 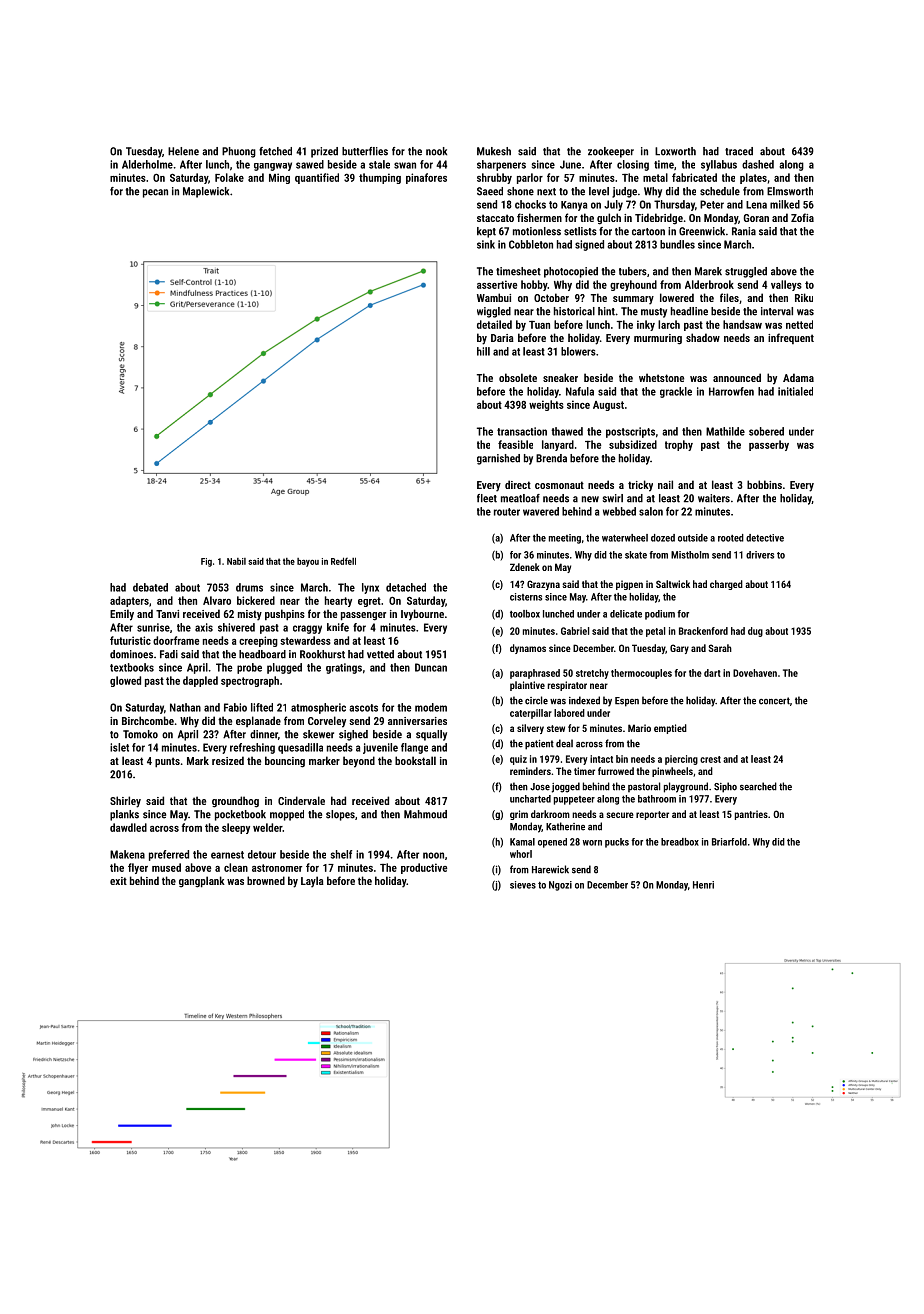 What do you see at coordinates (235, 707) in the image?
I see `Fabio` at bounding box center [235, 707].
